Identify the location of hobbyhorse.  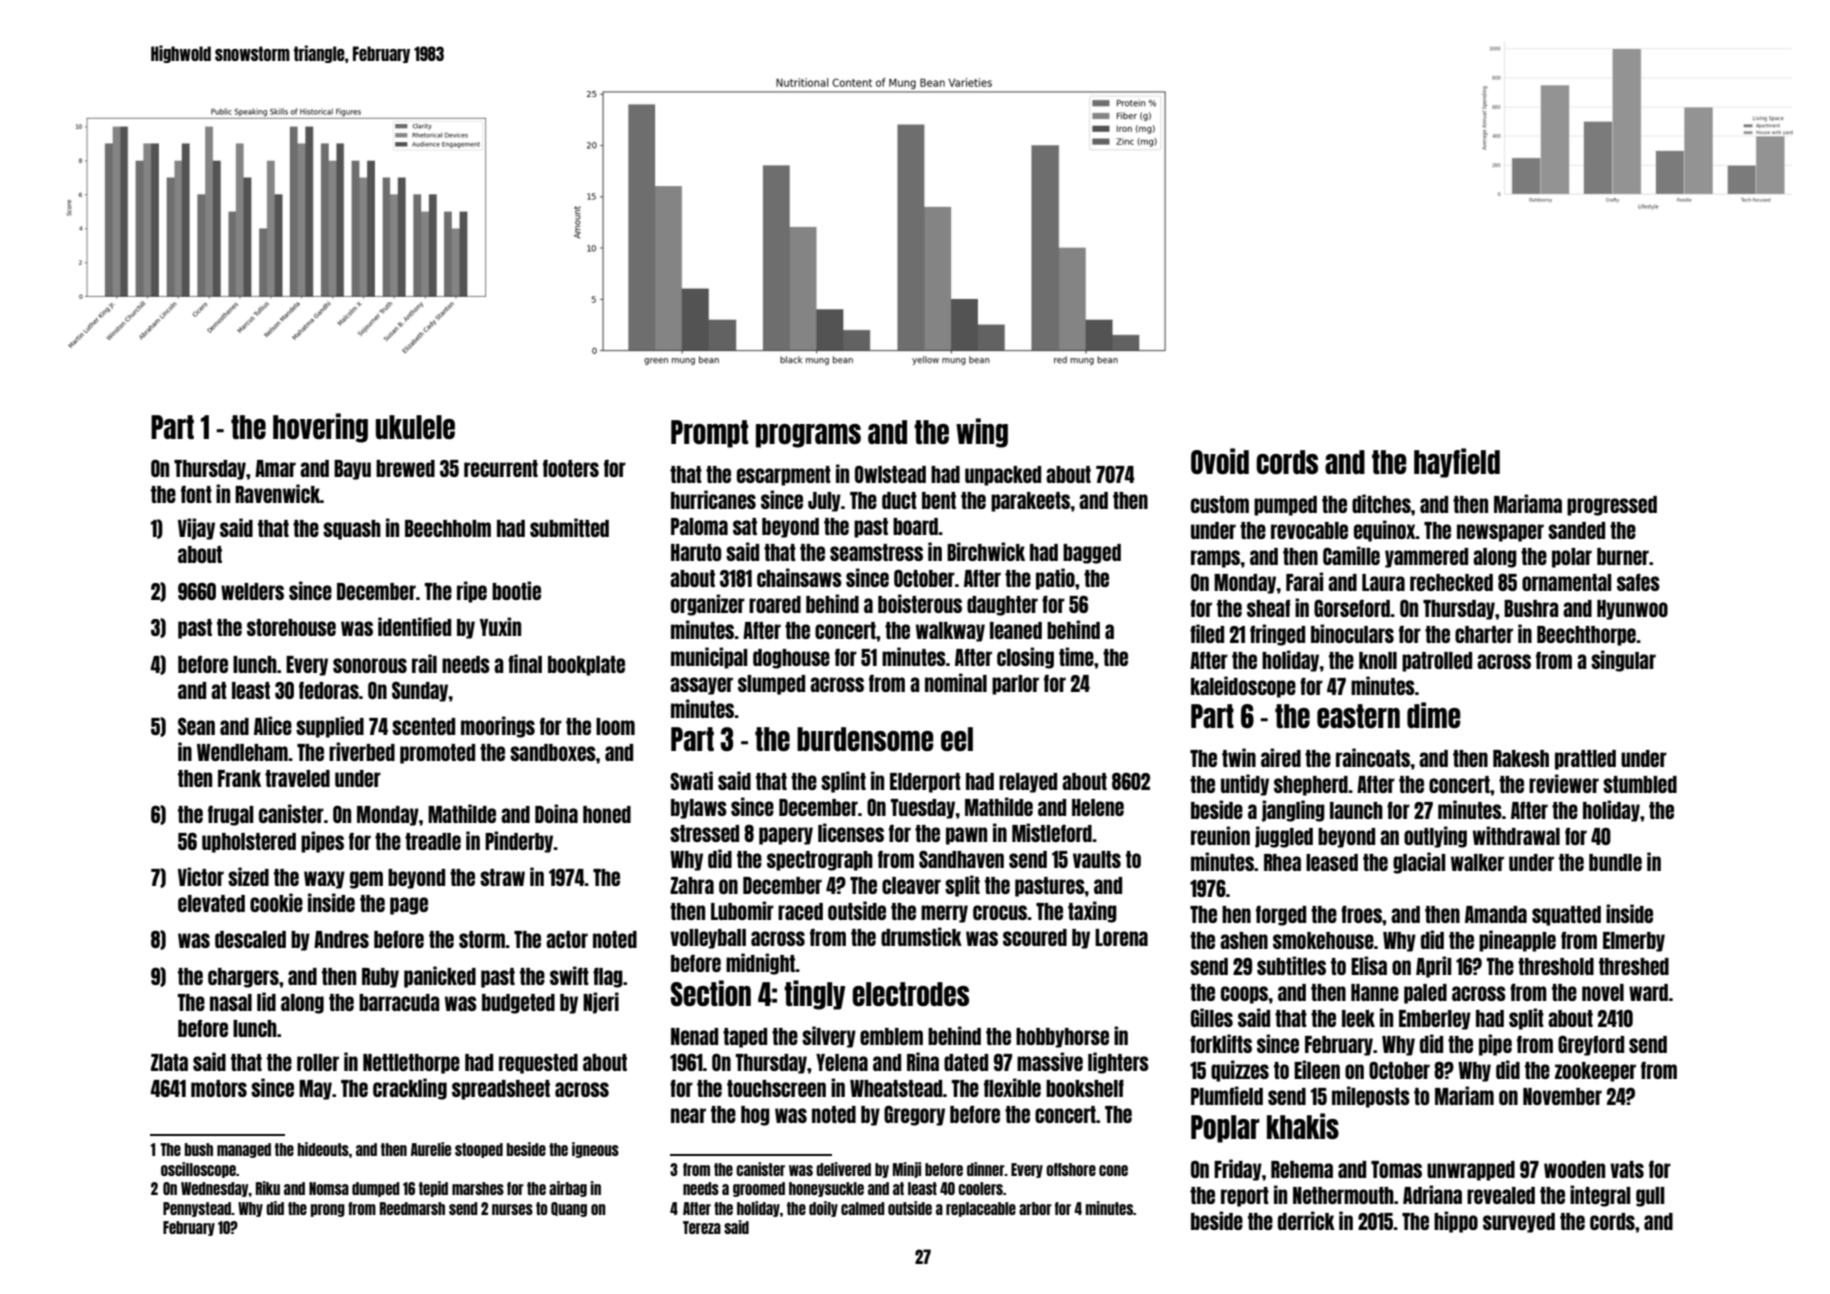
(1062, 1038).
